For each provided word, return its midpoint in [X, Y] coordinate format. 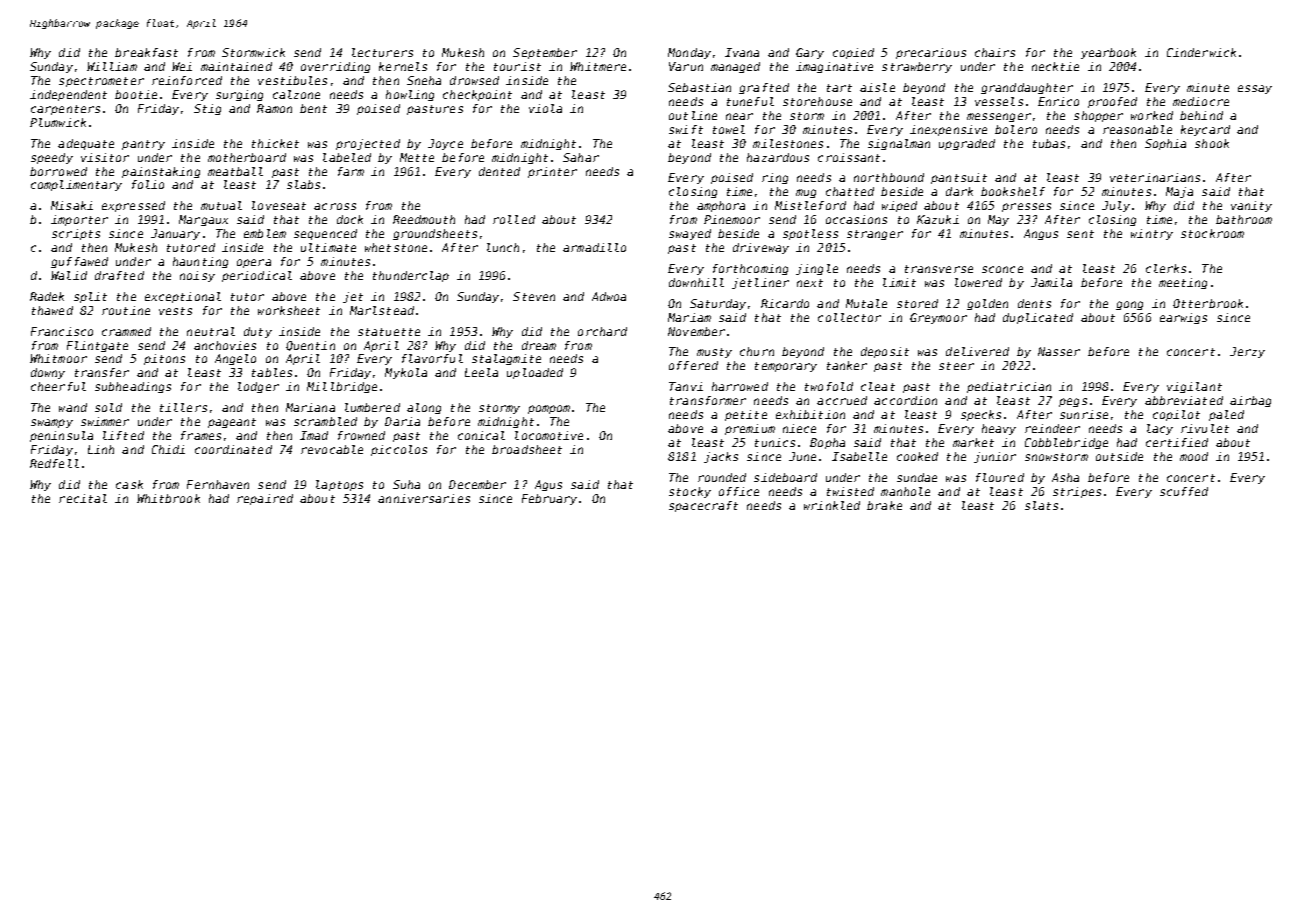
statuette [389, 332]
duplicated [1038, 318]
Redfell [54, 463]
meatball [235, 171]
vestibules [292, 80]
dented [499, 171]
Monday [689, 53]
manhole [905, 491]
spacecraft [703, 506]
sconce [1002, 269]
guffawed [79, 262]
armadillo [594, 247]
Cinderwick [1201, 52]
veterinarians [1155, 177]
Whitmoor [58, 358]
